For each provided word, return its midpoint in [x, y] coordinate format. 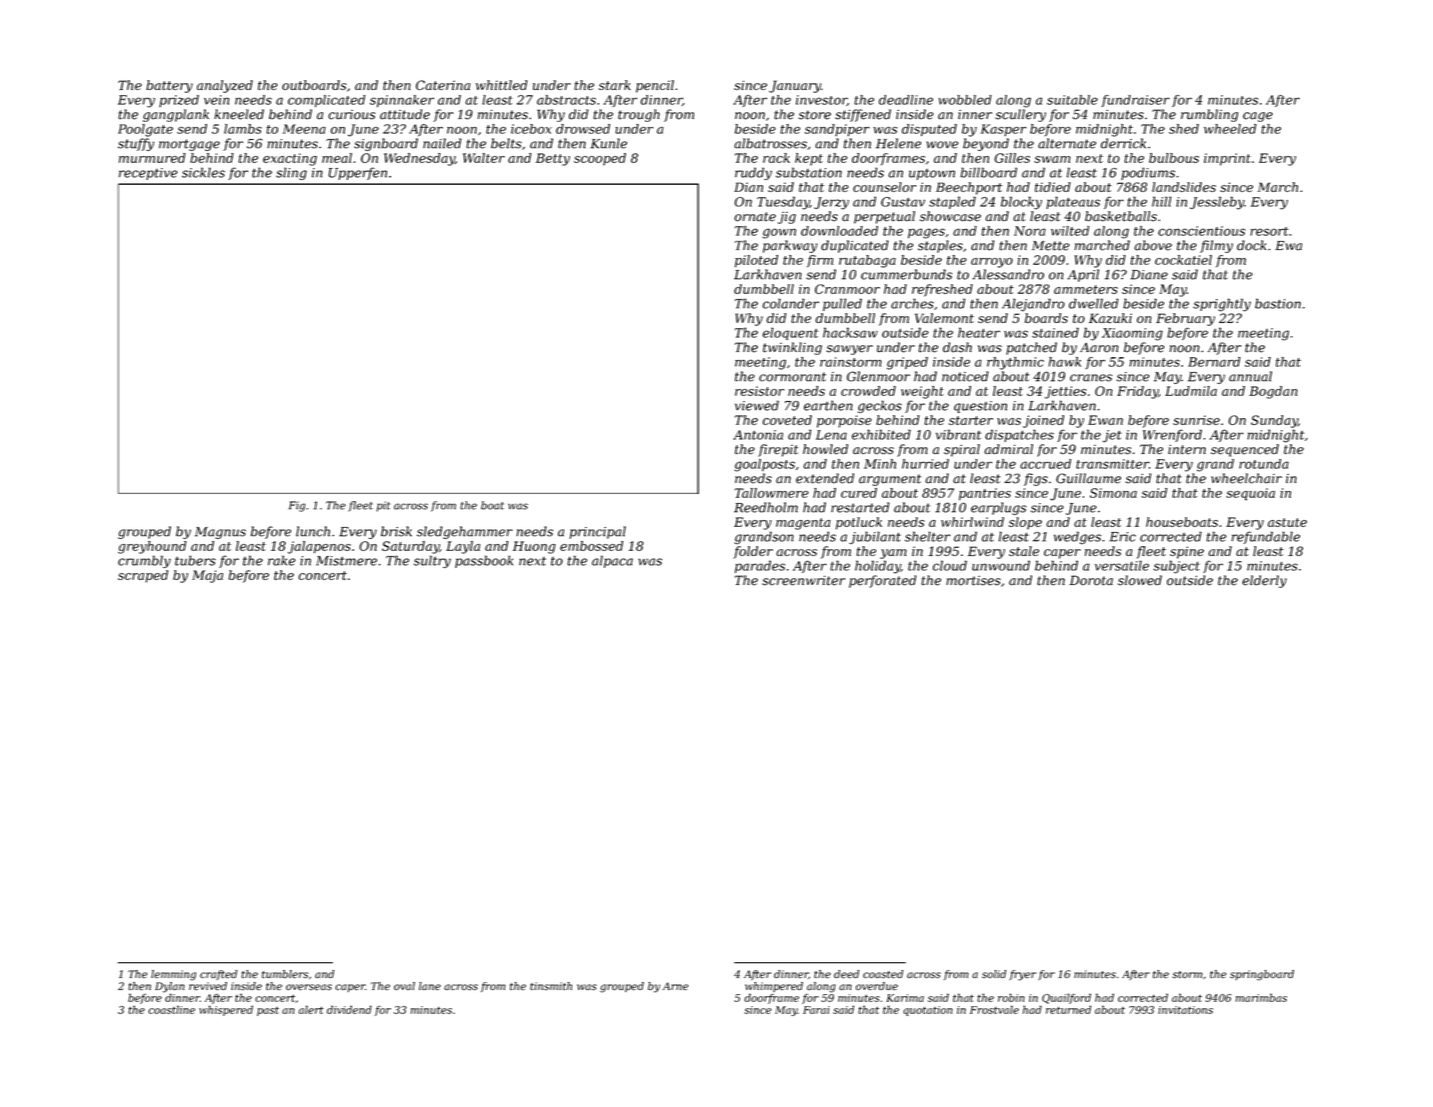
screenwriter [803, 581]
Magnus [220, 533]
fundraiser [1135, 101]
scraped [143, 576]
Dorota [1091, 580]
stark [615, 85]
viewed [757, 405]
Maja [207, 576]
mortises [973, 581]
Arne [675, 986]
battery [169, 86]
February [1185, 319]
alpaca [612, 561]
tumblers [285, 974]
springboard [1262, 975]
